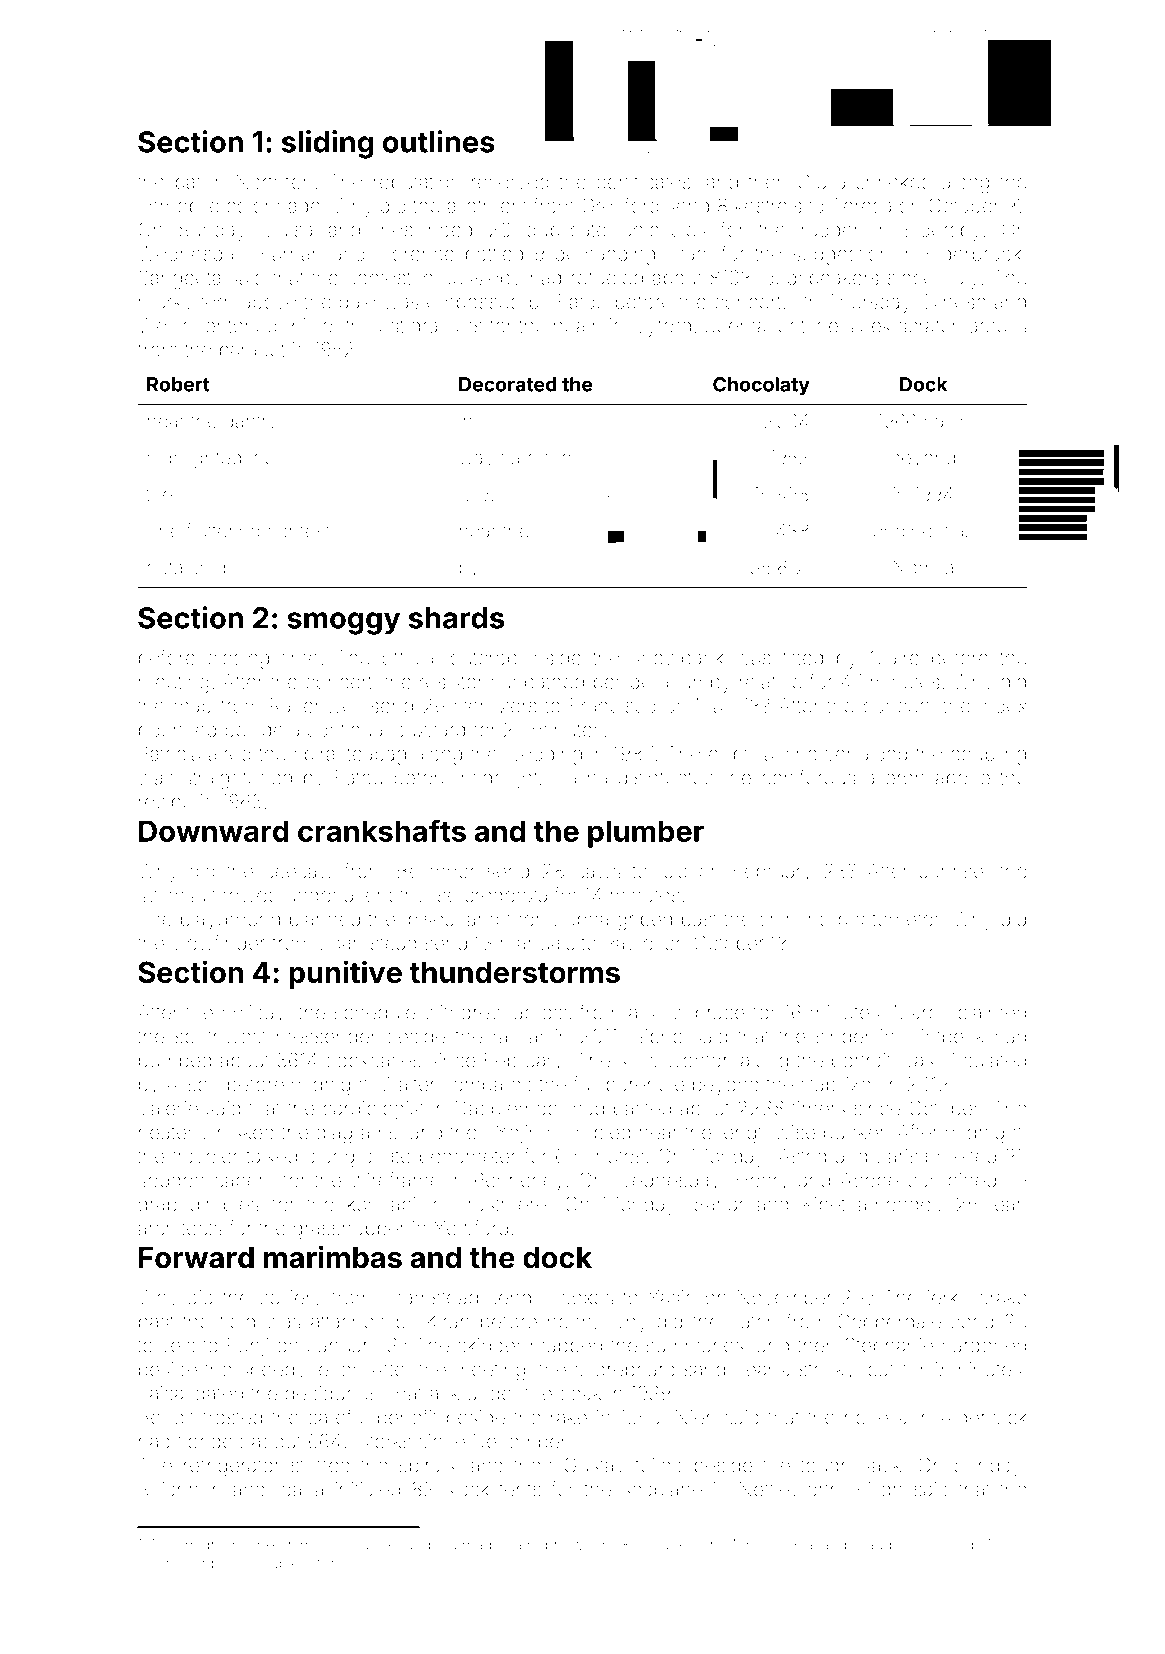 The width and height of the screenshot is (1165, 1654). Describe the element at coordinates (223, 532) in the screenshot. I see `fluttering` at that location.
